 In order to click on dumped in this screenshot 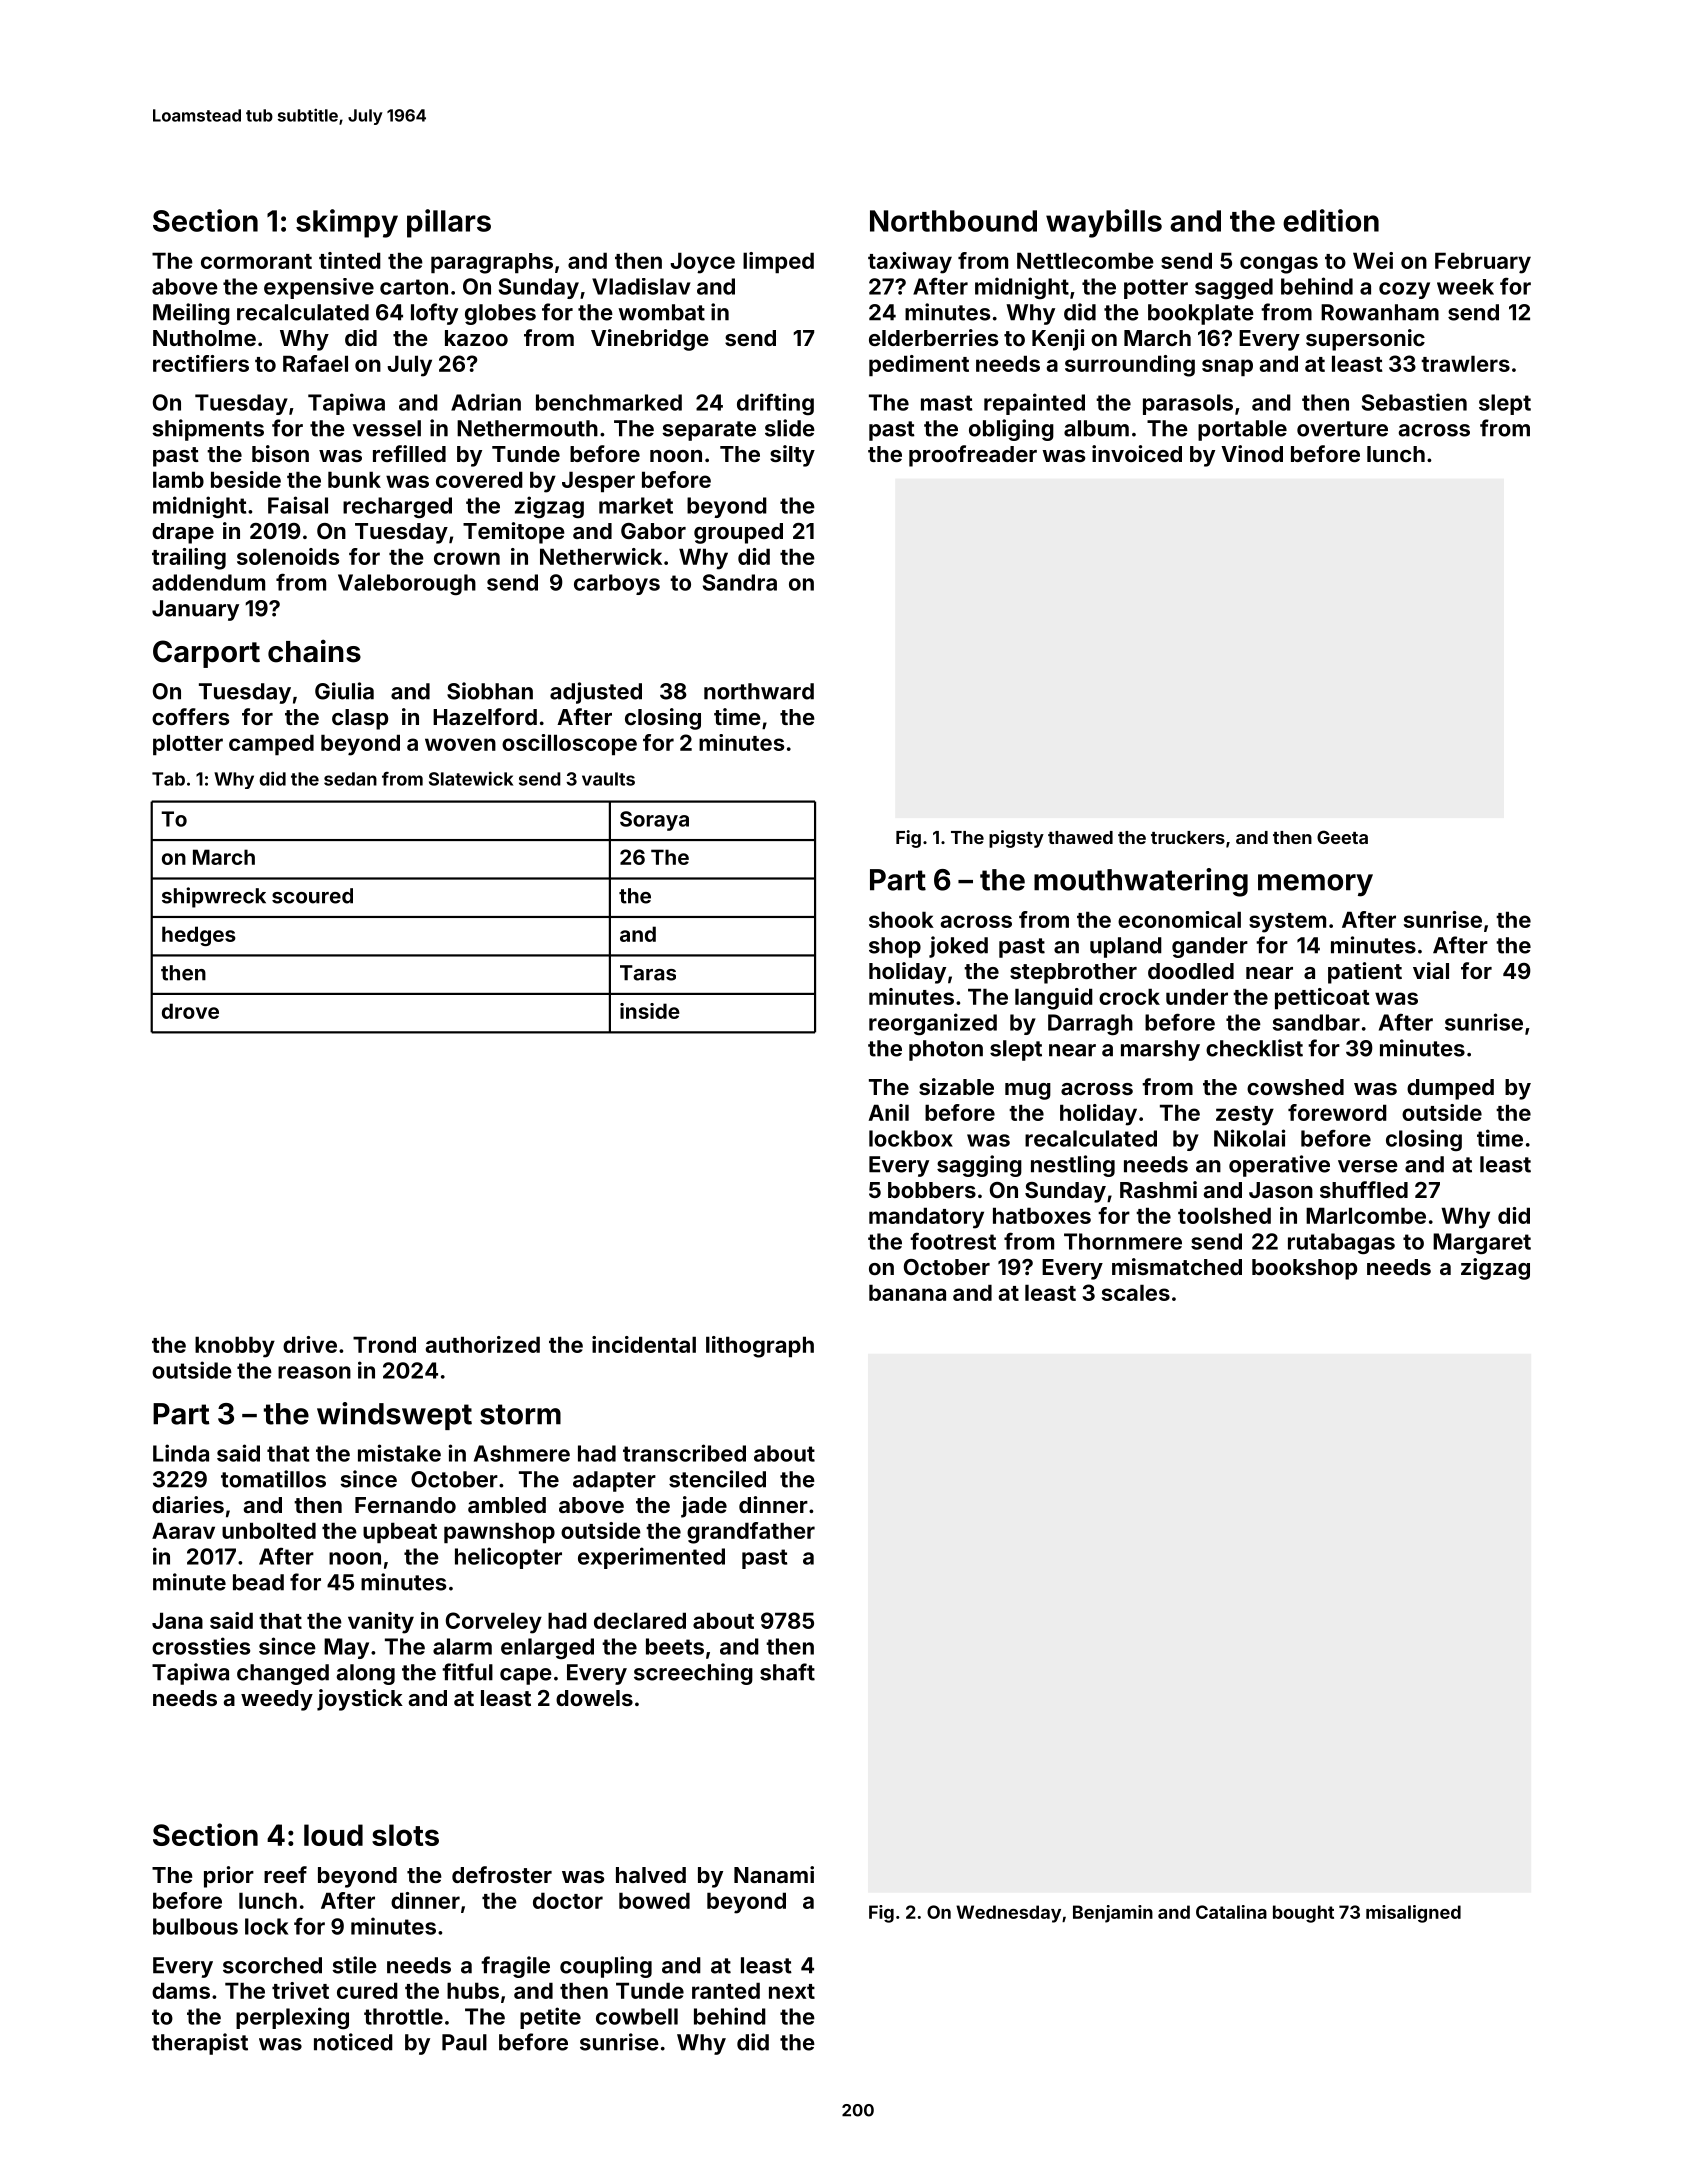, I will do `click(1450, 1089)`.
